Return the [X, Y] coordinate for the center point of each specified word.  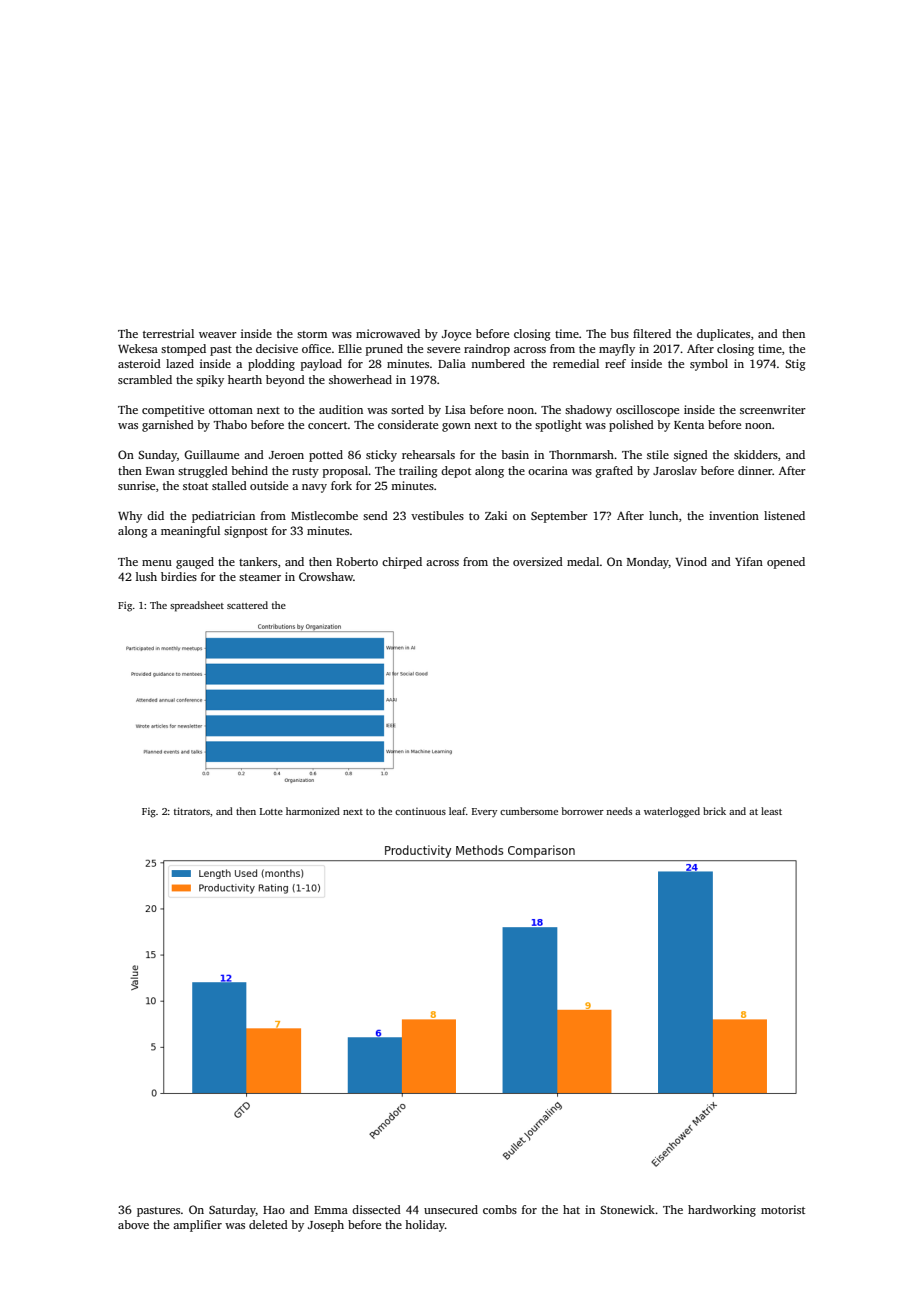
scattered [247, 605]
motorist [783, 1209]
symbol [709, 365]
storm [312, 334]
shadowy [588, 411]
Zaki [496, 515]
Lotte [271, 811]
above [133, 1224]
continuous [420, 811]
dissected [376, 1209]
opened [786, 563]
